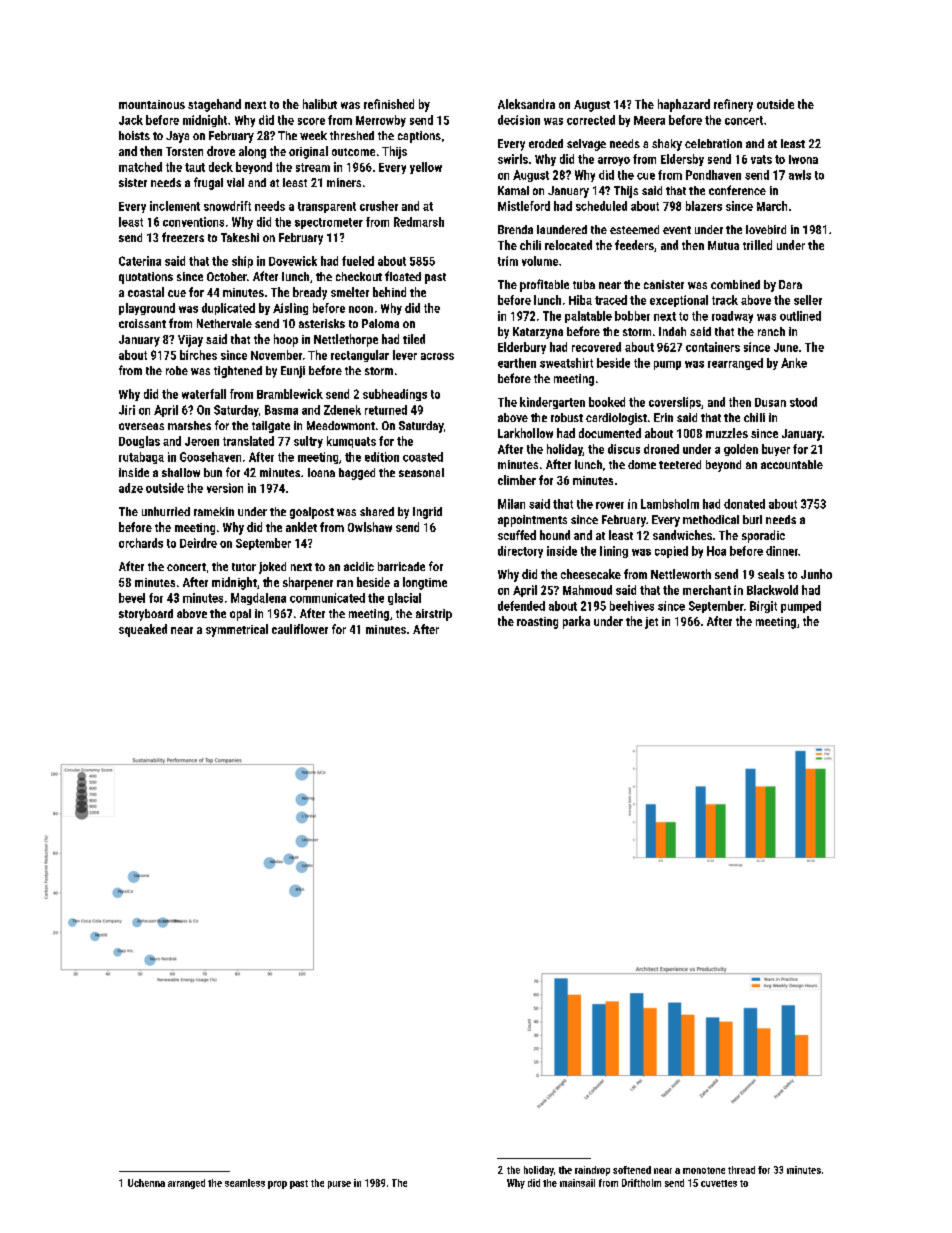 The image size is (952, 1233). What do you see at coordinates (772, 590) in the screenshot?
I see `Blackwold` at bounding box center [772, 590].
